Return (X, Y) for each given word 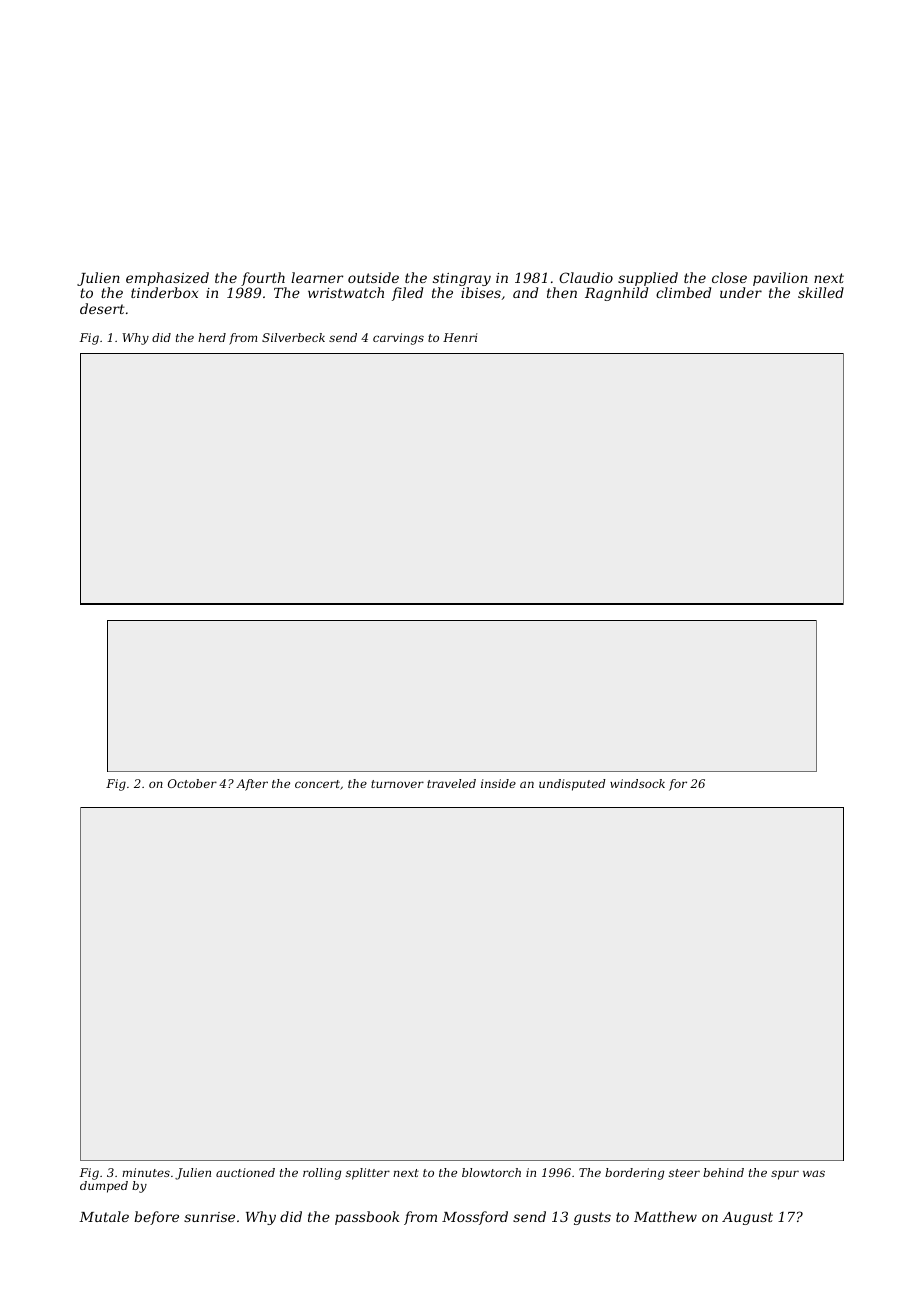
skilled (821, 292)
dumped (104, 1187)
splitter (368, 1174)
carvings (398, 339)
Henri (460, 337)
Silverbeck (293, 337)
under (741, 292)
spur (785, 1175)
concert (317, 784)
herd (212, 337)
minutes (146, 1172)
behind (723, 1172)
